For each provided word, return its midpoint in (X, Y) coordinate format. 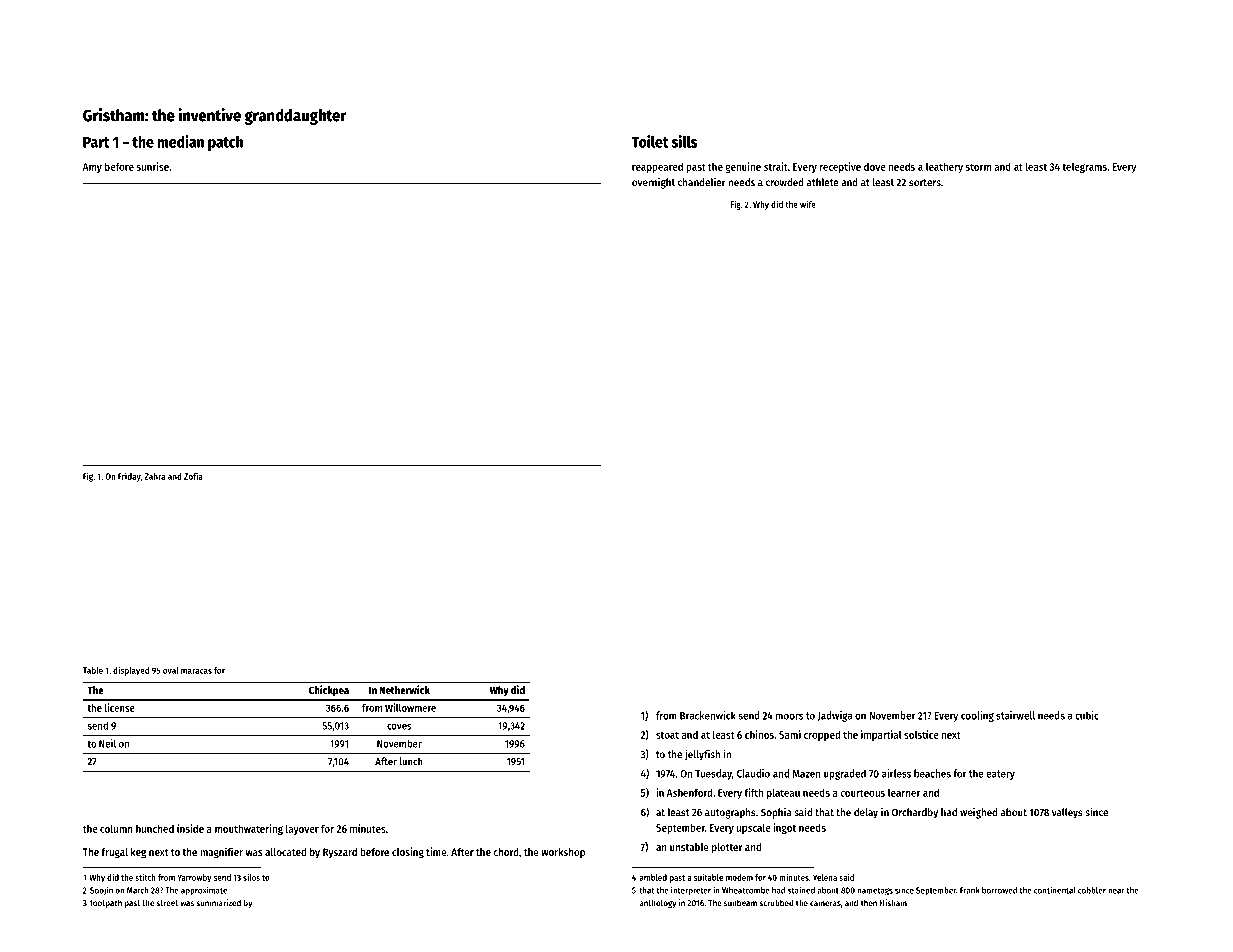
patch (225, 143)
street (167, 903)
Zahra (155, 476)
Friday (129, 477)
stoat (667, 735)
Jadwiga (835, 716)
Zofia (193, 476)
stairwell (1015, 715)
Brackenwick (708, 715)
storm (978, 167)
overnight (653, 183)
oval (170, 670)
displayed (131, 671)
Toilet (650, 141)
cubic (1087, 715)
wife (808, 204)
